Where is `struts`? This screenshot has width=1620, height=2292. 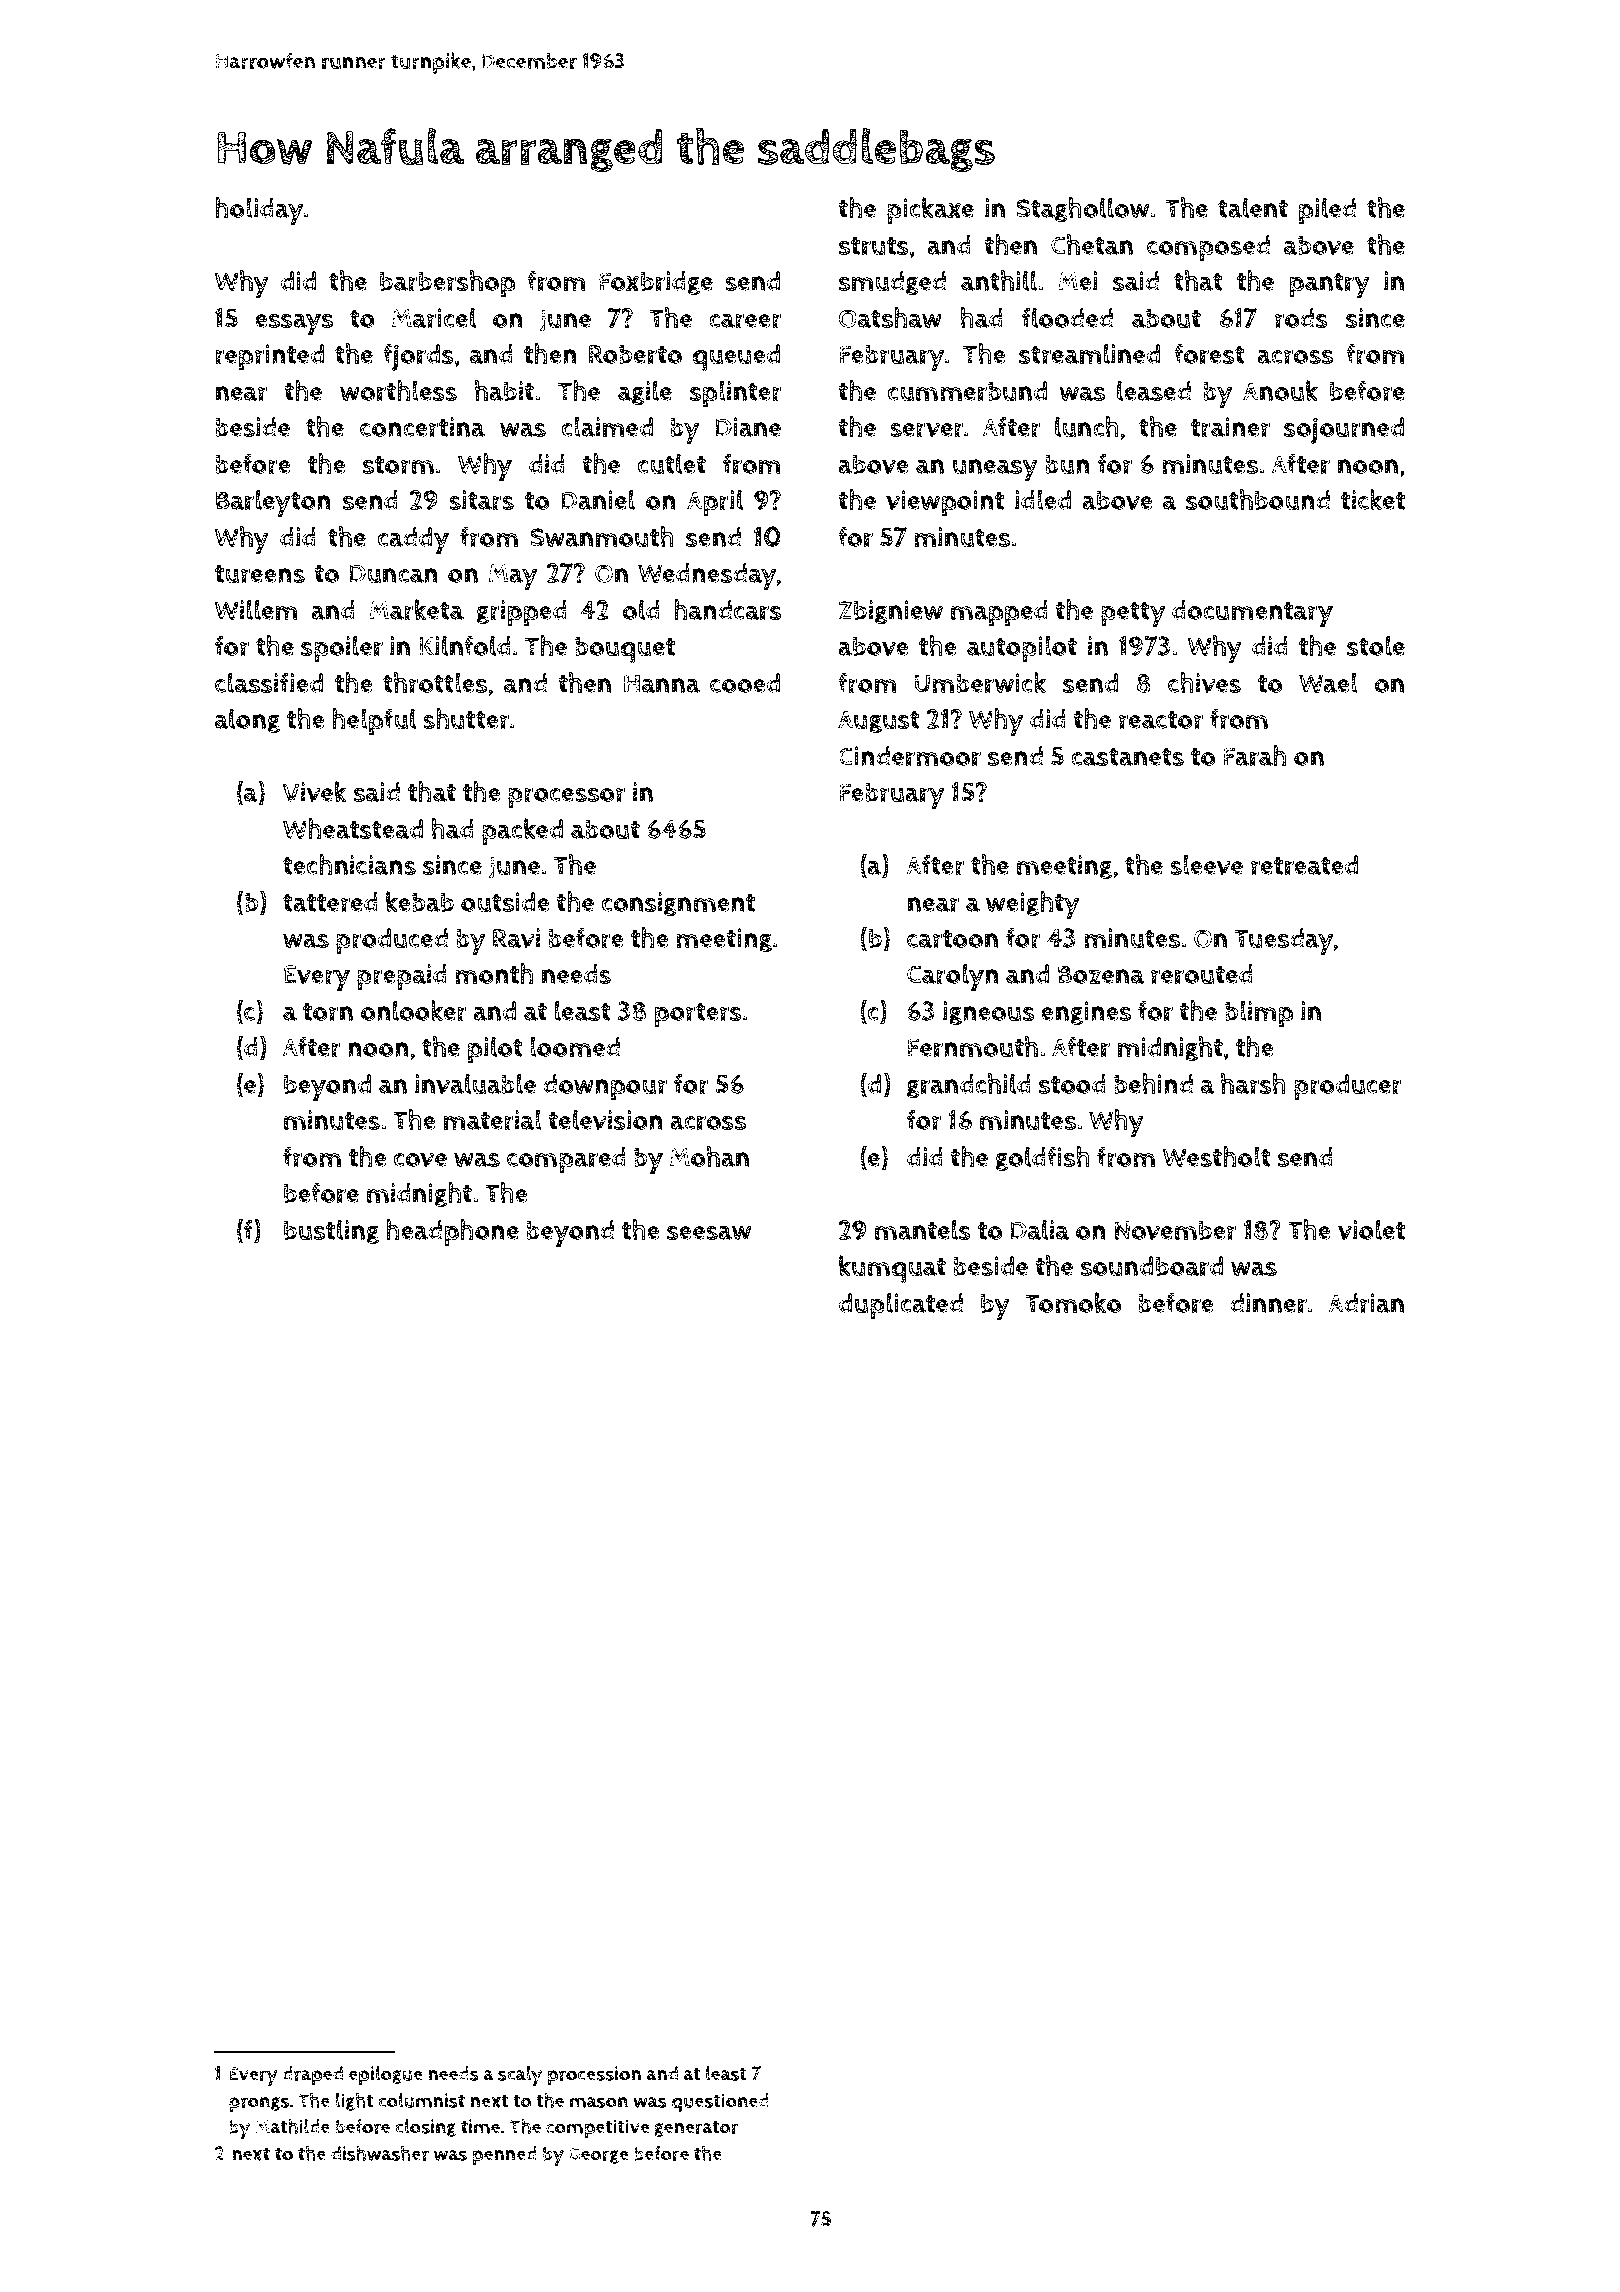
struts is located at coordinates (874, 246).
